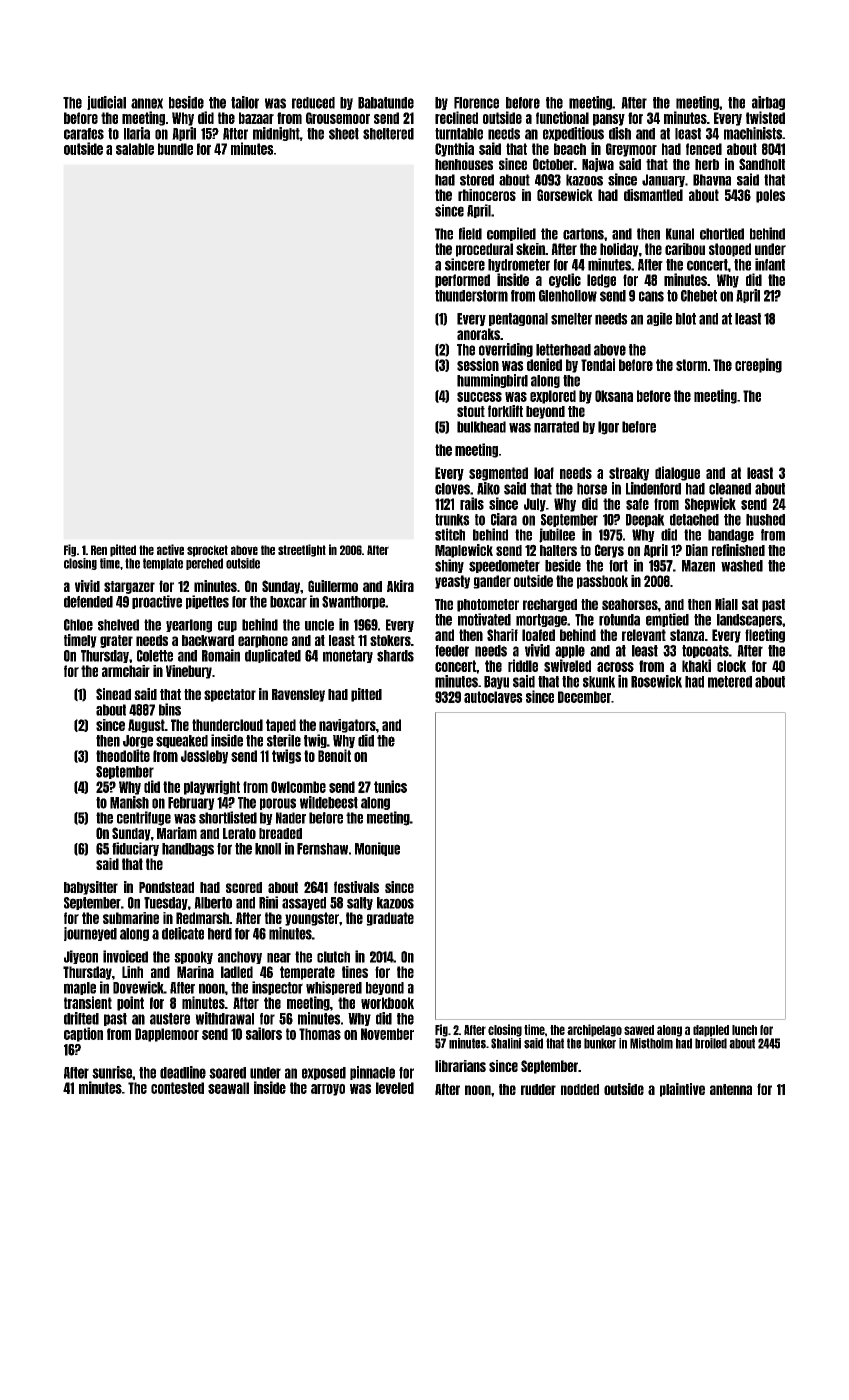 Image resolution: width=849 pixels, height=1400 pixels. Describe the element at coordinates (656, 681) in the screenshot. I see `Rosewick` at that location.
